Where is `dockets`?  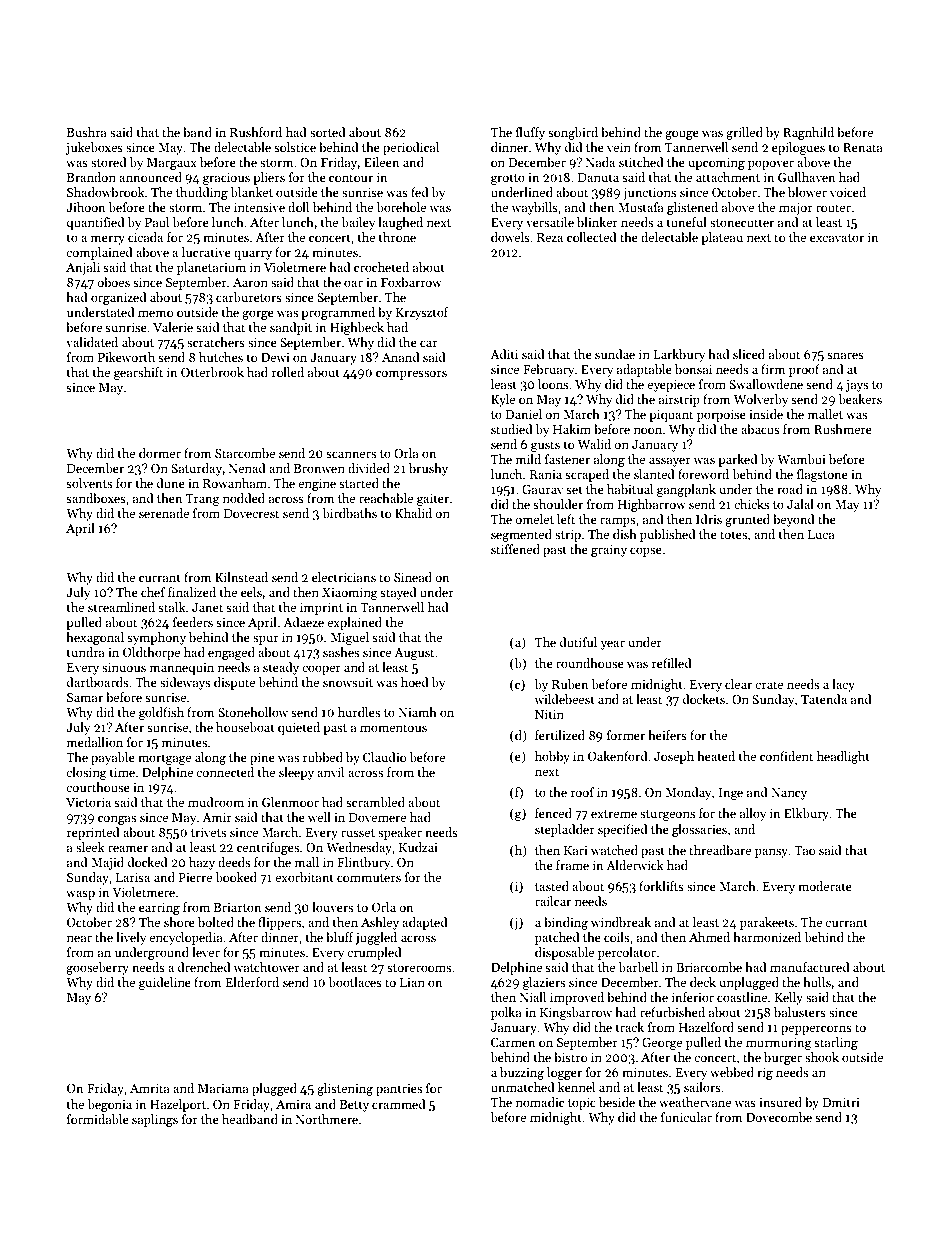
dockets is located at coordinates (704, 699).
